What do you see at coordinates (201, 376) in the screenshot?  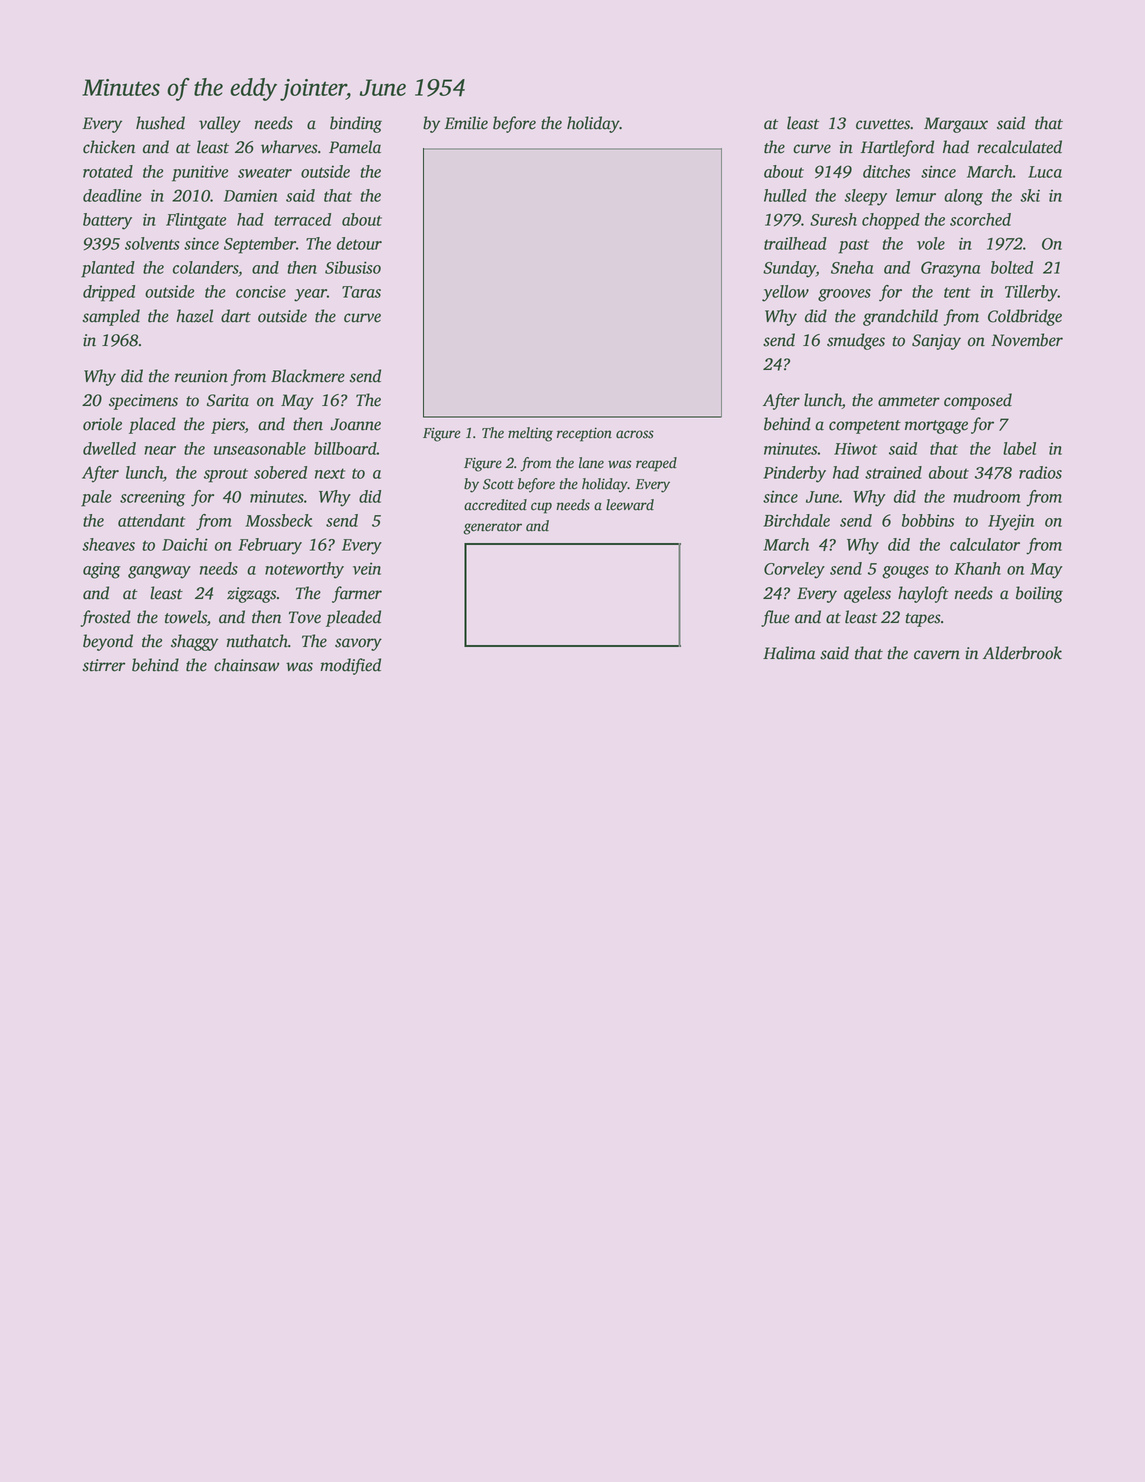 I see `reunion` at bounding box center [201, 376].
